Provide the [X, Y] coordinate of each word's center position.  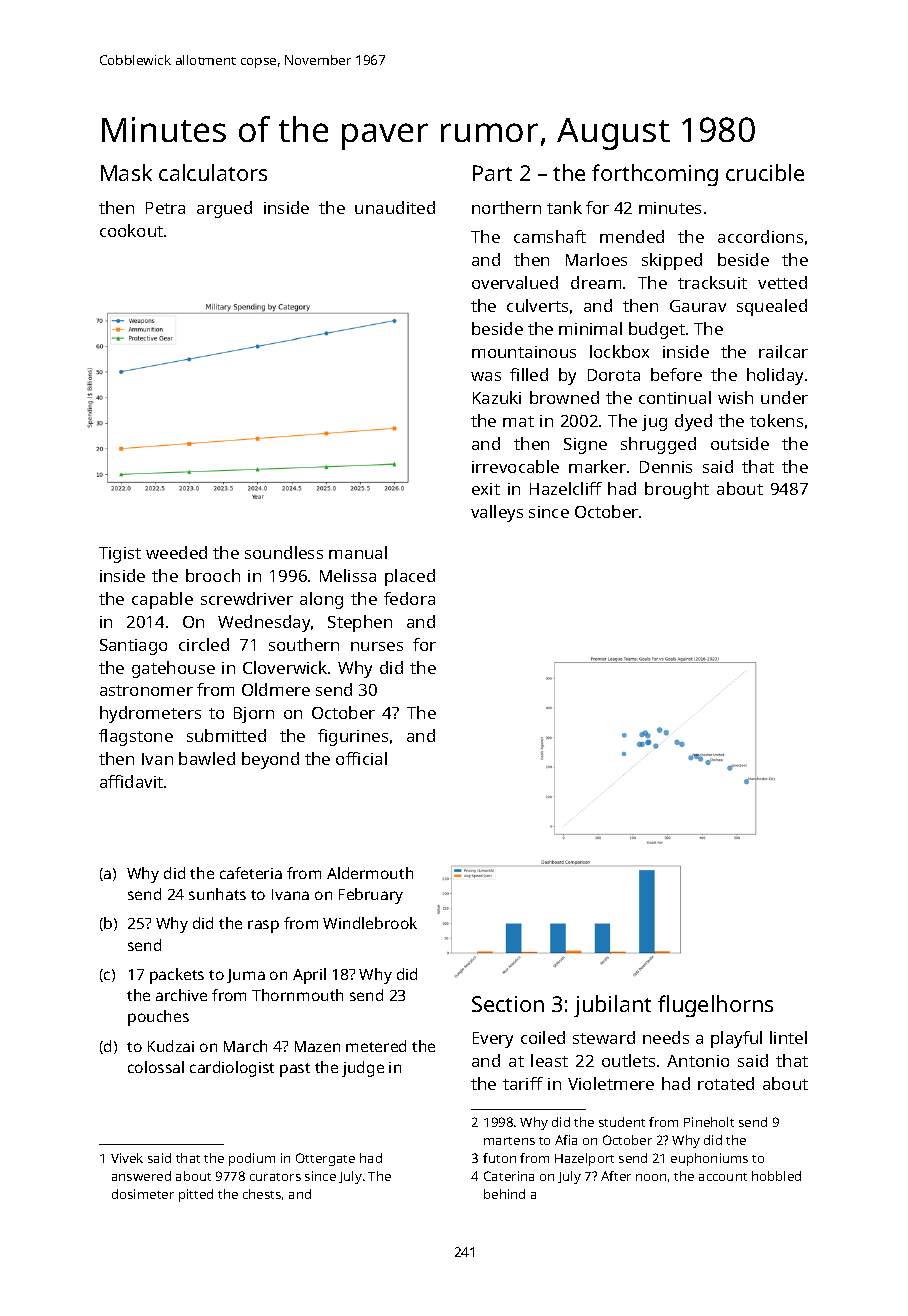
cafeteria [251, 873]
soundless [284, 552]
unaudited [395, 207]
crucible [765, 172]
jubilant [612, 1006]
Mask [126, 172]
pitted [196, 1195]
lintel [788, 1037]
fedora [409, 598]
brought [677, 490]
